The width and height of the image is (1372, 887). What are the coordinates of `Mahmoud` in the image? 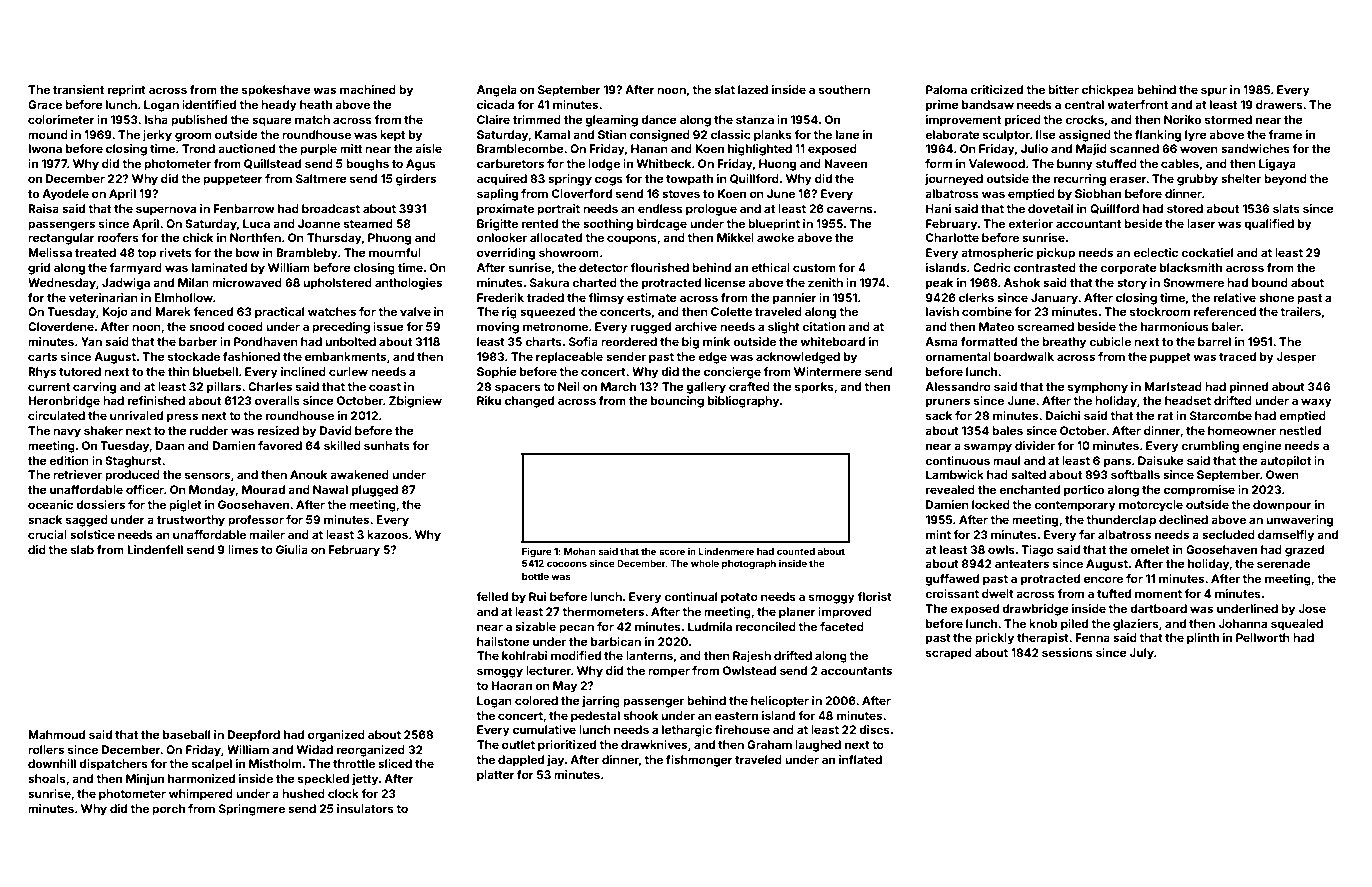 It's located at (56, 734).
